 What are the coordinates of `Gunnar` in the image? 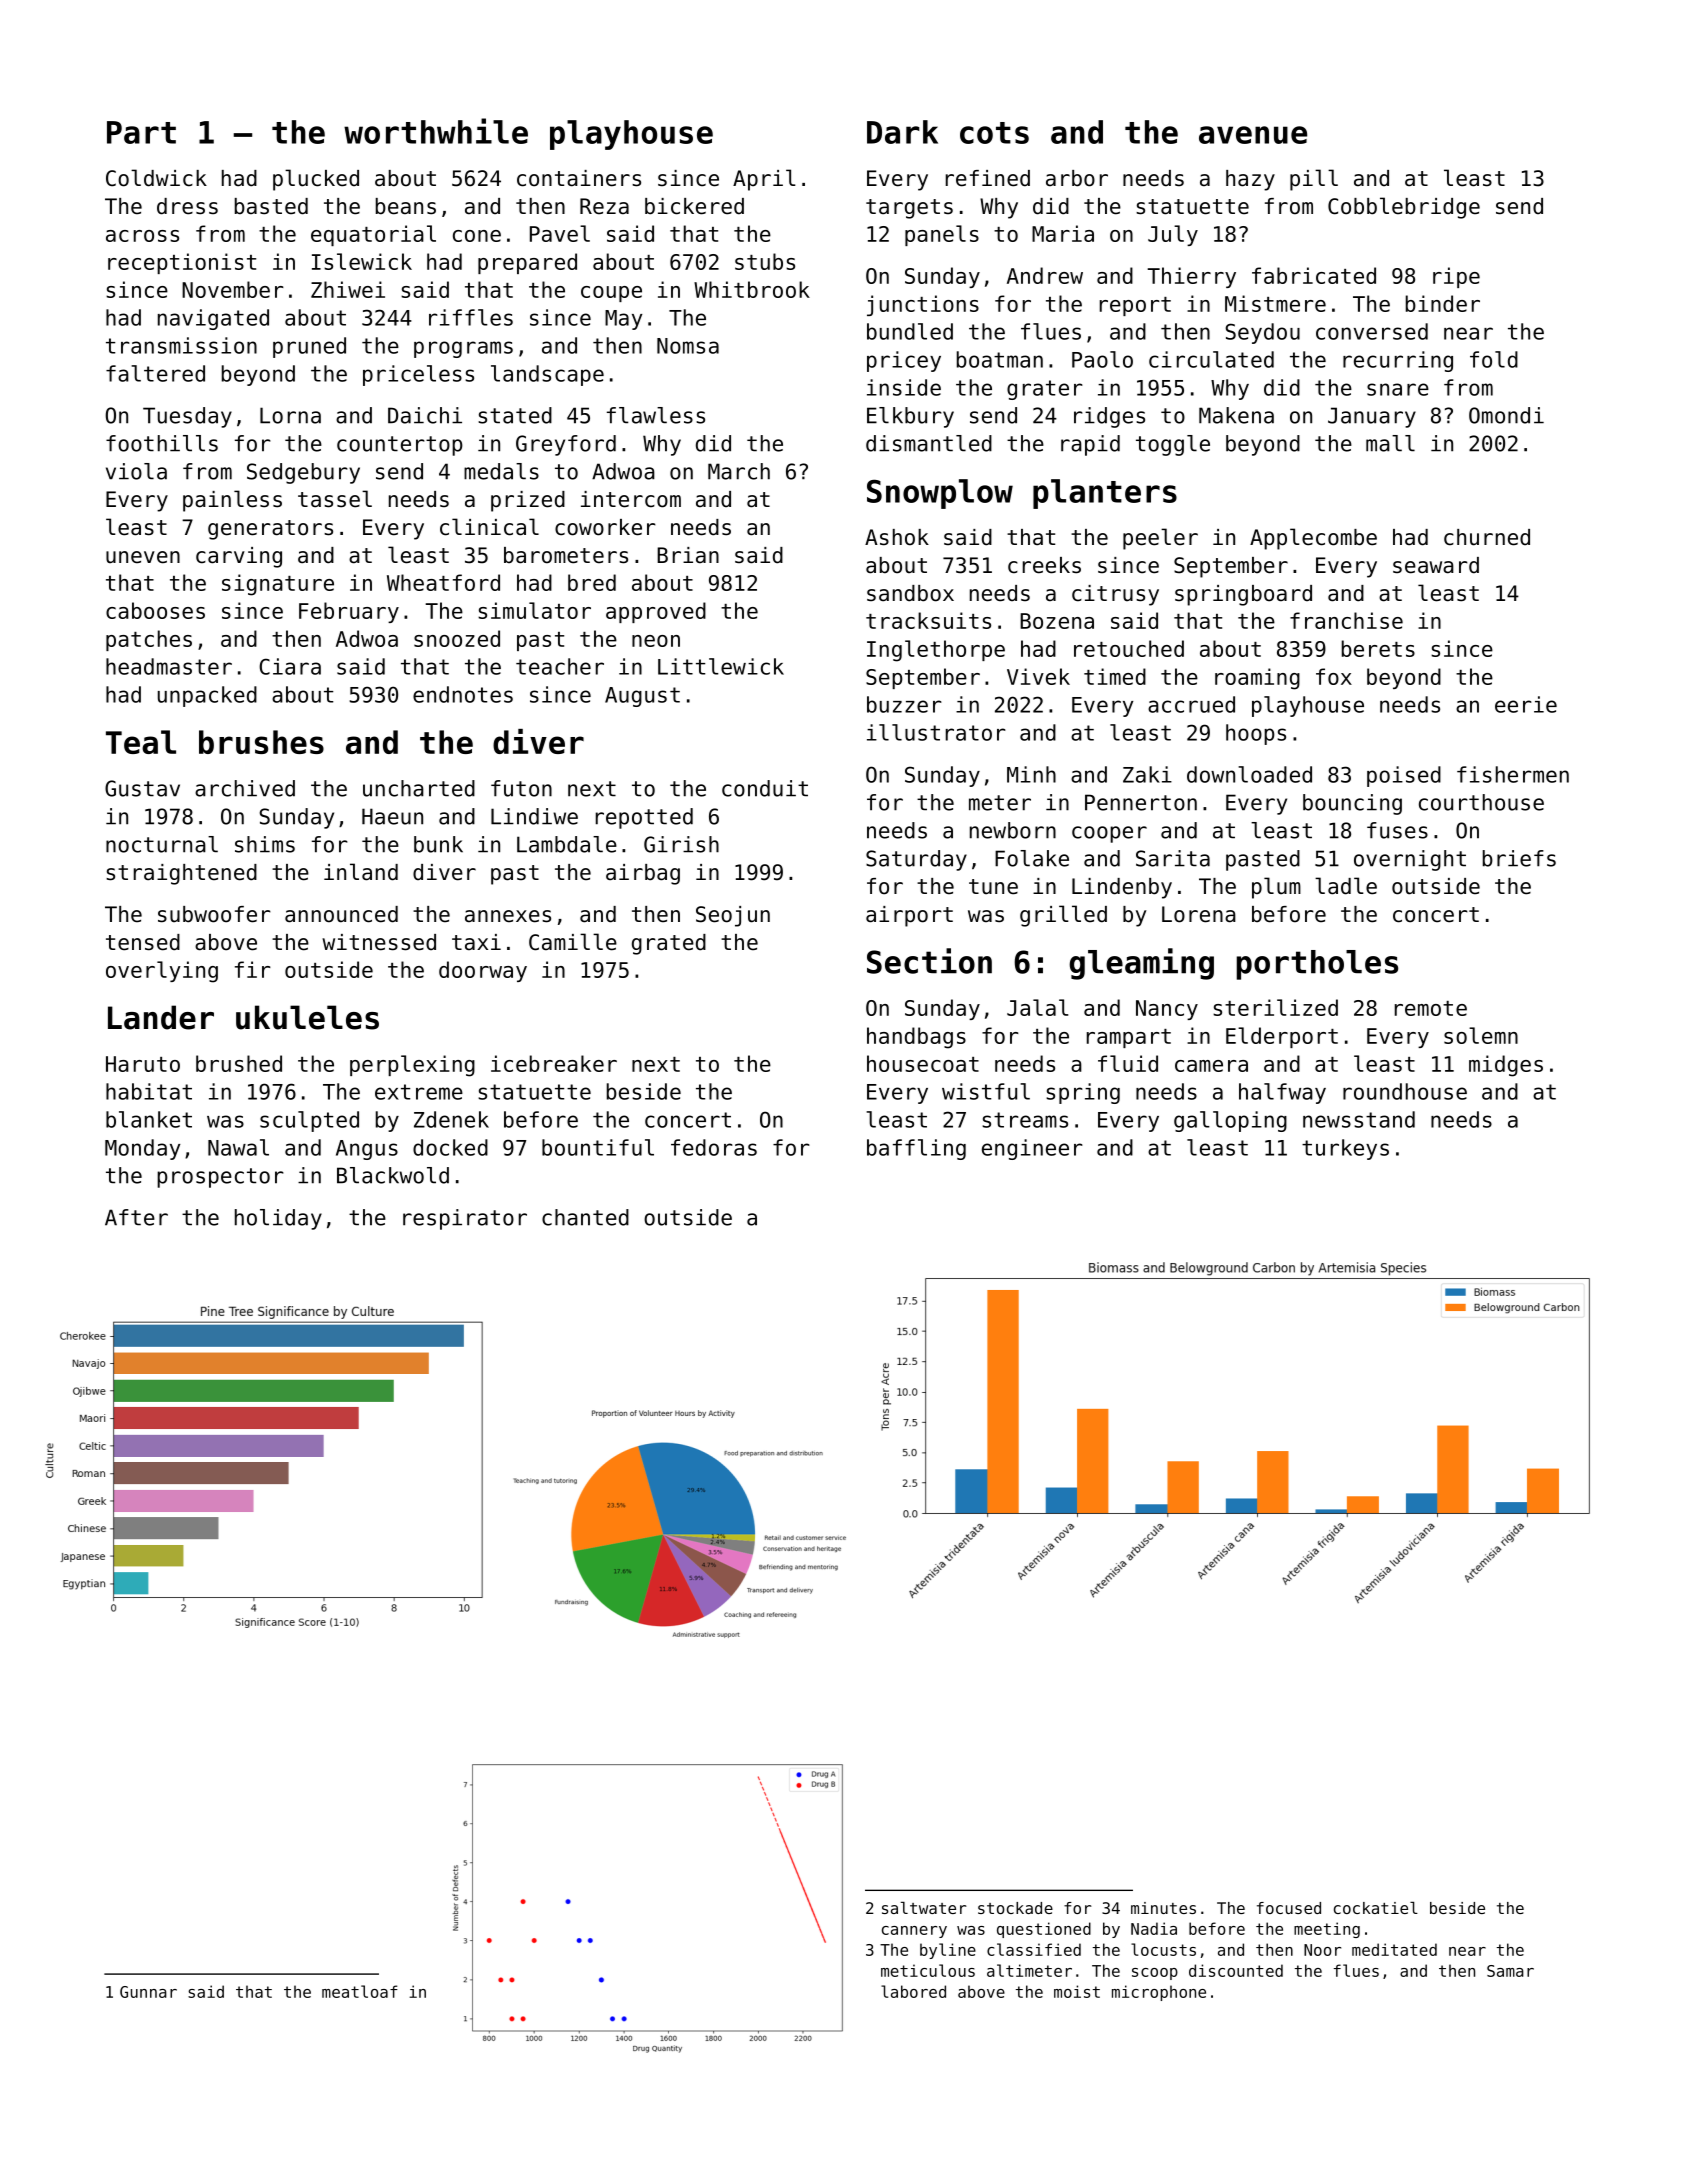 It's located at (148, 1992).
